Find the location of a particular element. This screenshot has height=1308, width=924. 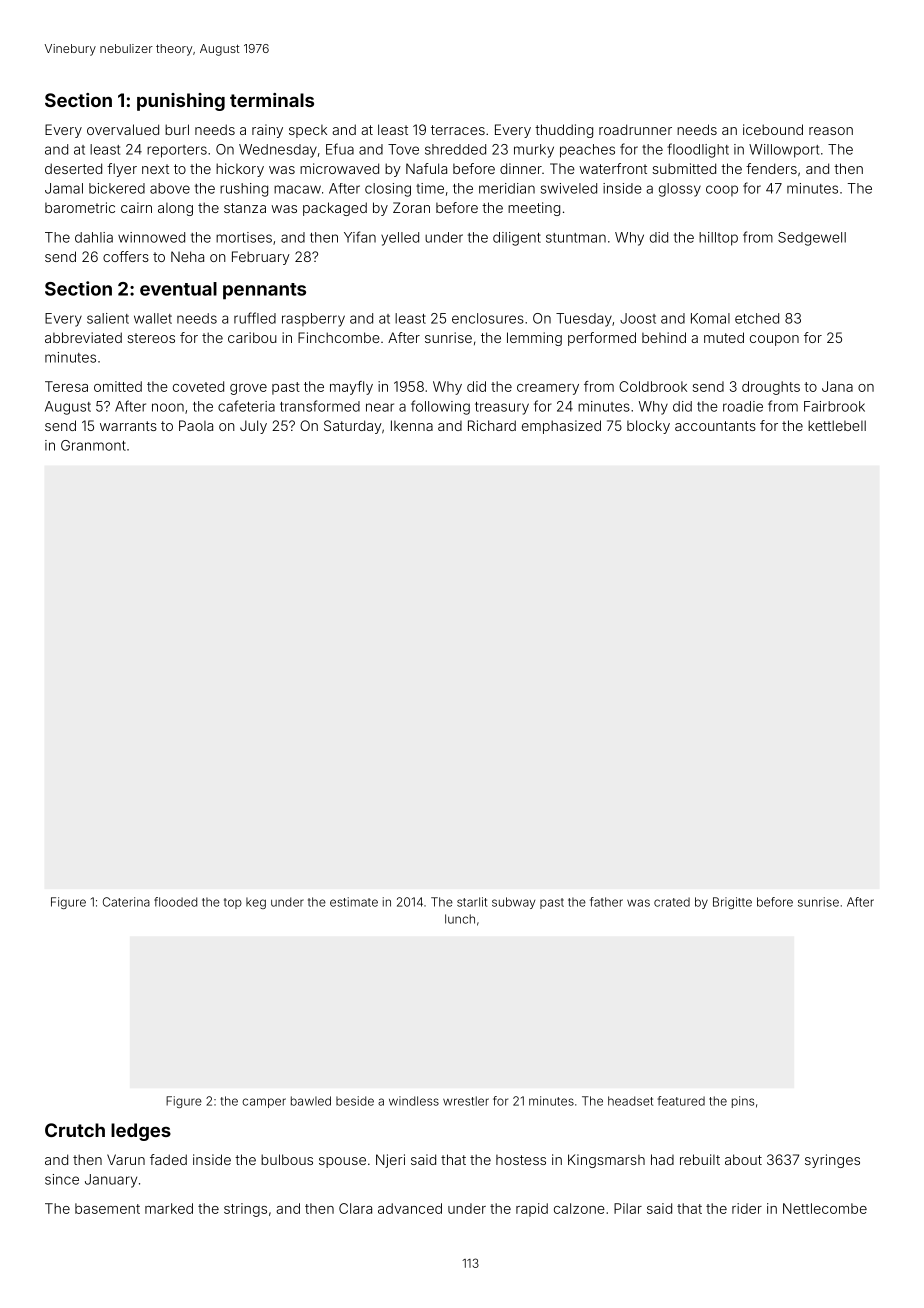

icebound is located at coordinates (773, 129).
